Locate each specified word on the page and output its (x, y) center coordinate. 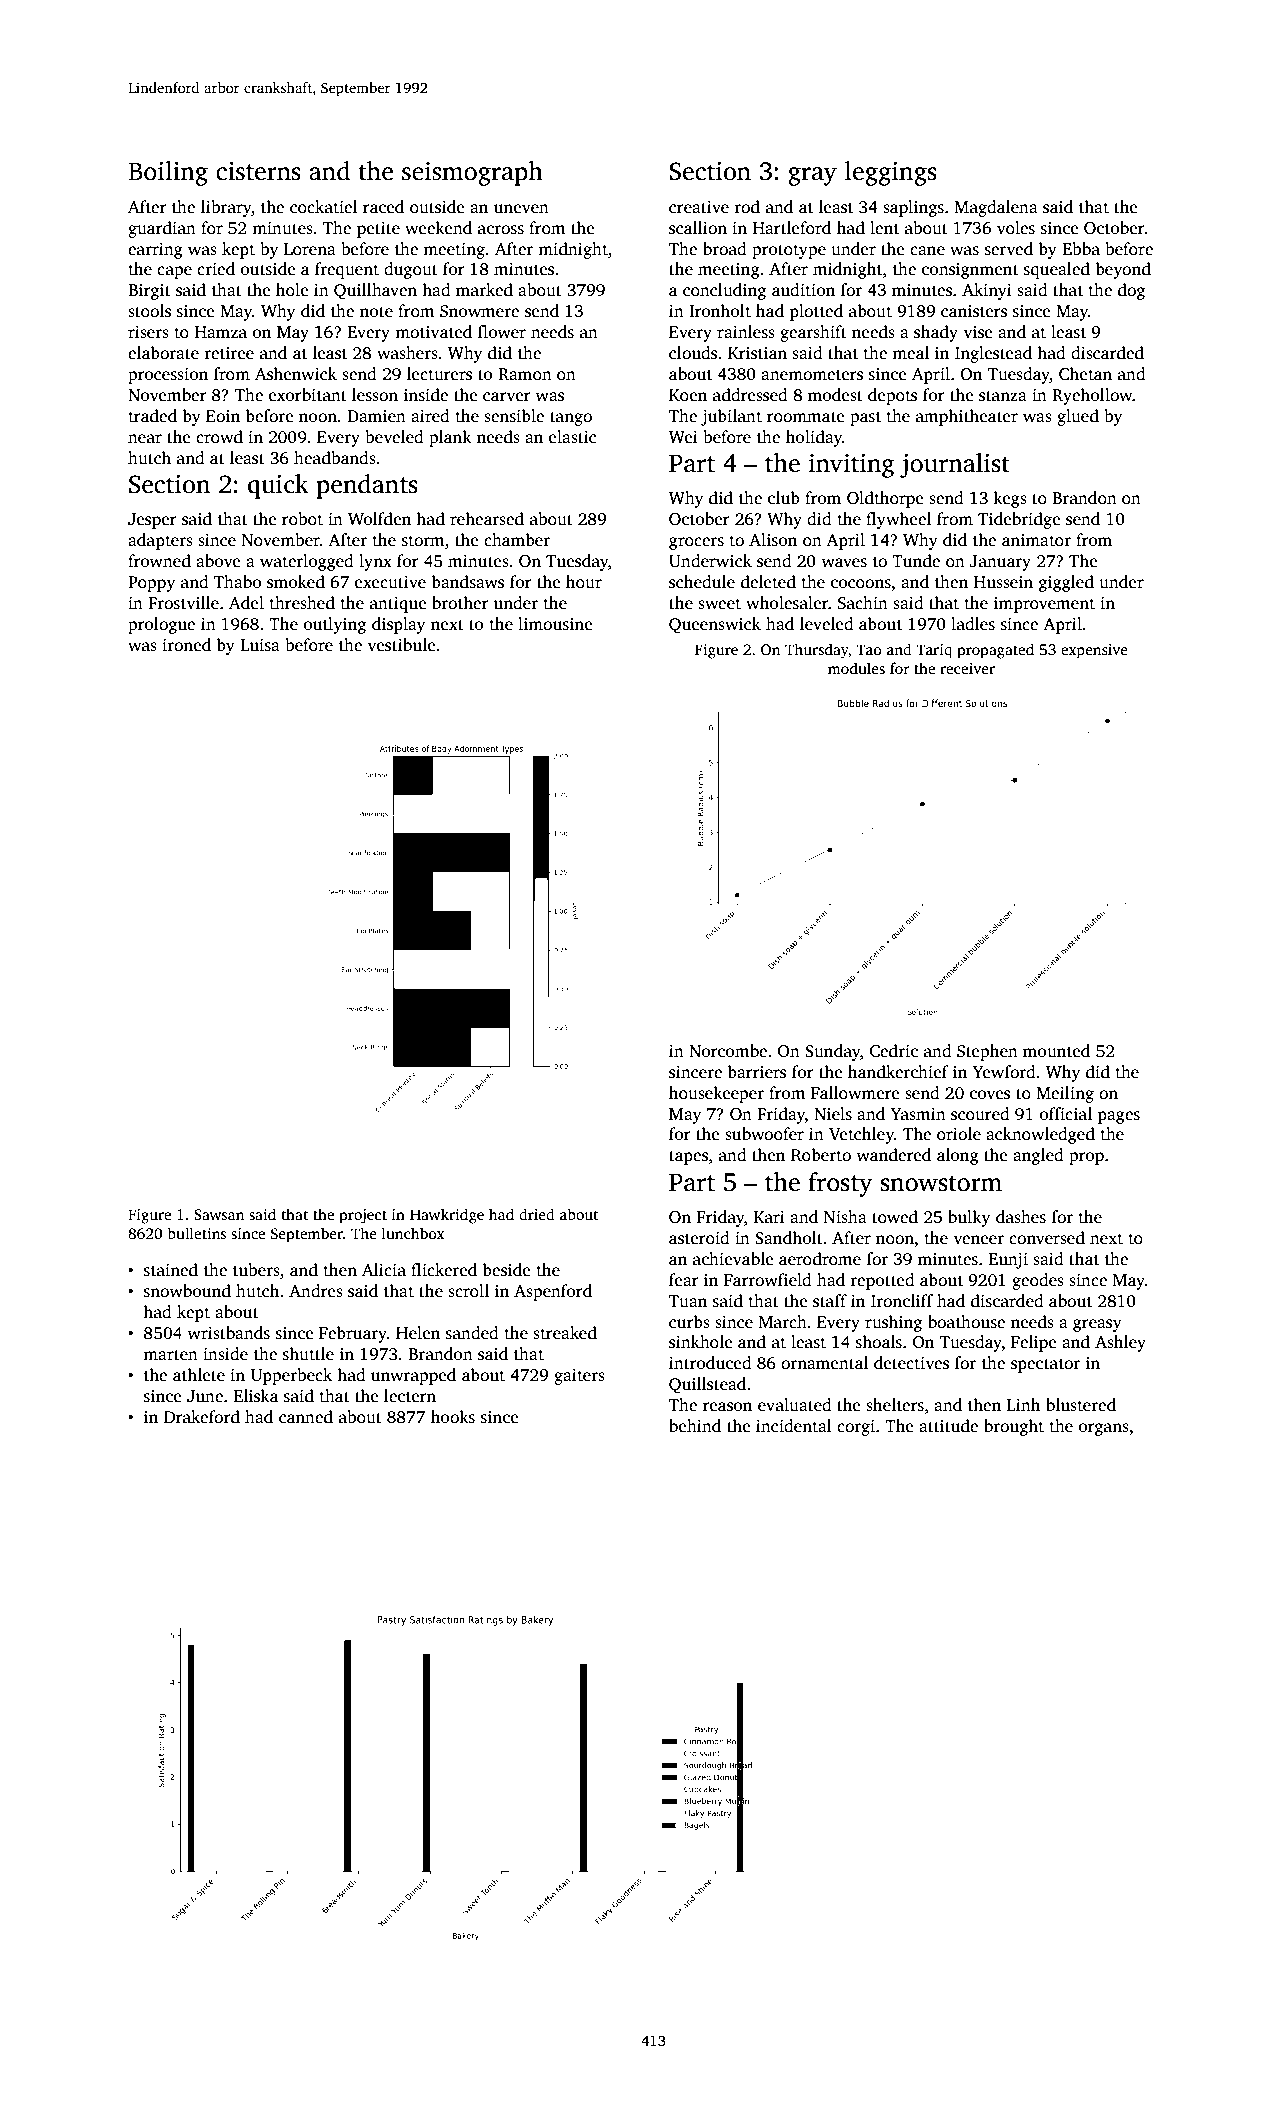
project (363, 1216)
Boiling (168, 173)
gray (812, 176)
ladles (973, 624)
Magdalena (996, 208)
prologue (161, 625)
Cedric (894, 1051)
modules (856, 668)
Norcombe (728, 1051)
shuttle (308, 1354)
